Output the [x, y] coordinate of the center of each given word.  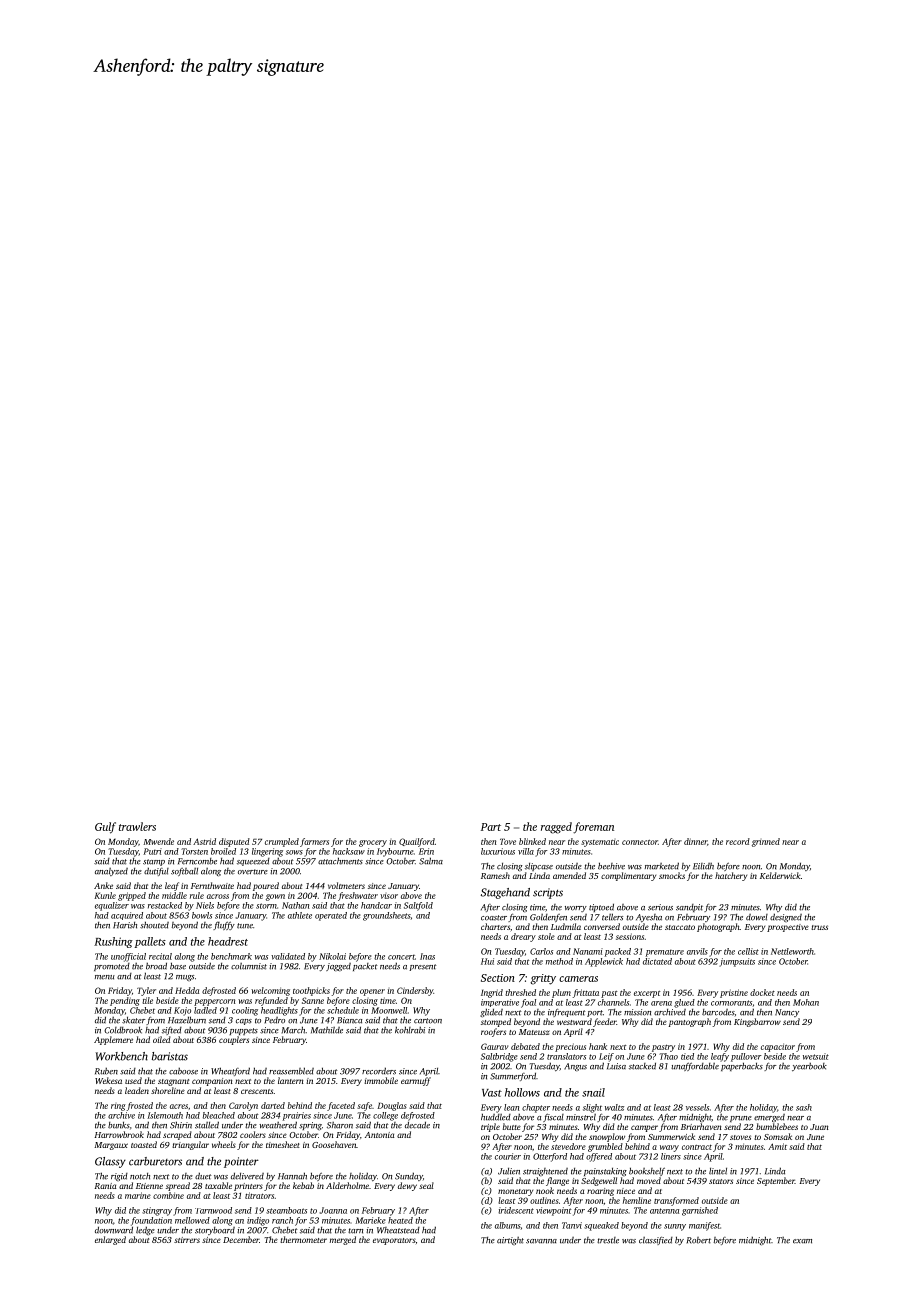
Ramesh [495, 875]
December [241, 1239]
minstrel [581, 1117]
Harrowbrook [119, 1134]
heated [400, 1220]
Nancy [787, 1013]
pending [125, 1001]
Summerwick [671, 1136]
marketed [662, 866]
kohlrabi [410, 1030]
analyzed [111, 872]
